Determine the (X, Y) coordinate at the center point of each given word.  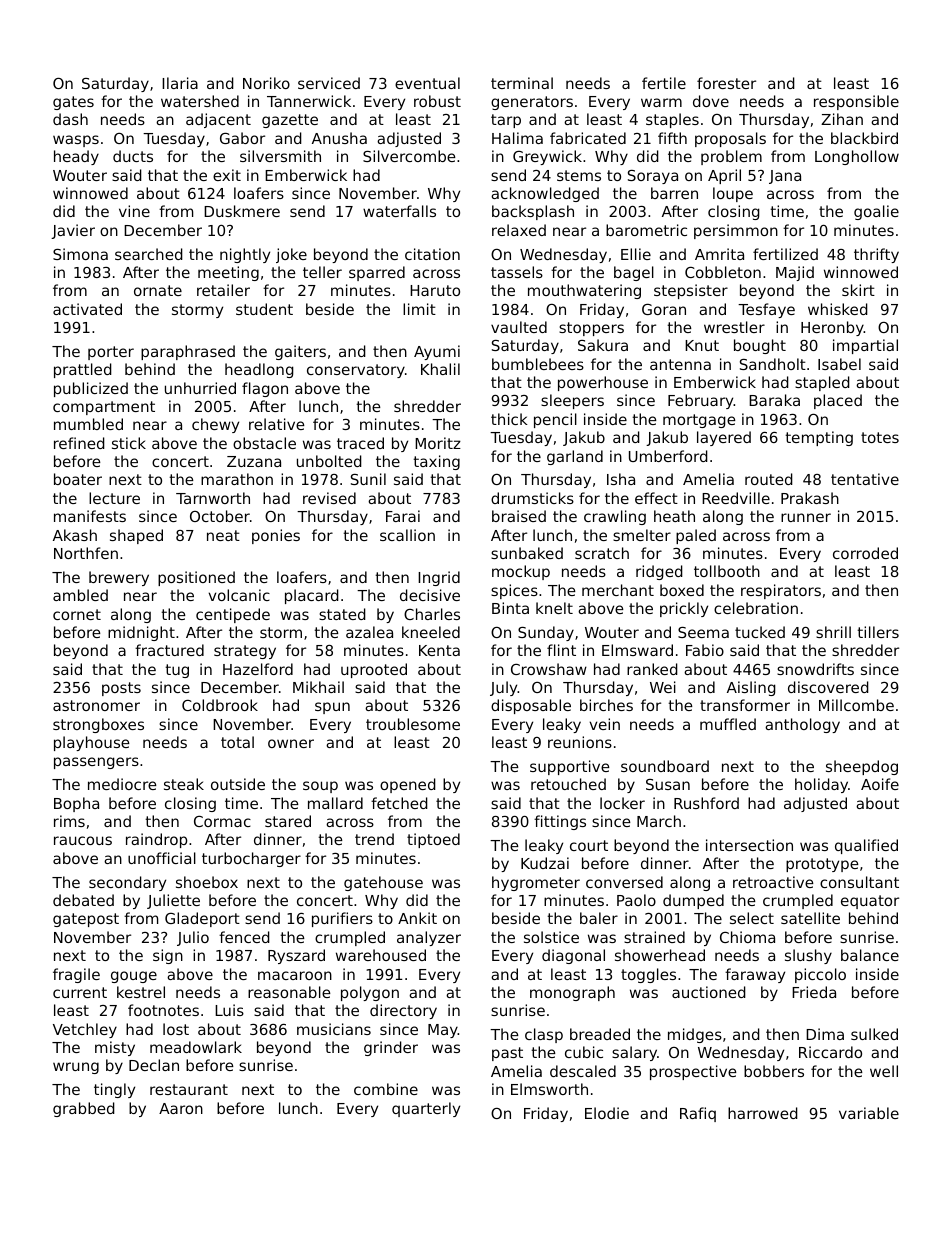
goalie (876, 212)
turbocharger (251, 859)
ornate (158, 290)
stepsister (691, 291)
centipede (233, 615)
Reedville (736, 498)
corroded (865, 553)
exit (227, 175)
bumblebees (538, 364)
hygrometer (536, 883)
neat (223, 535)
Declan (154, 1065)
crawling (615, 517)
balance (870, 955)
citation (432, 254)
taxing (436, 462)
